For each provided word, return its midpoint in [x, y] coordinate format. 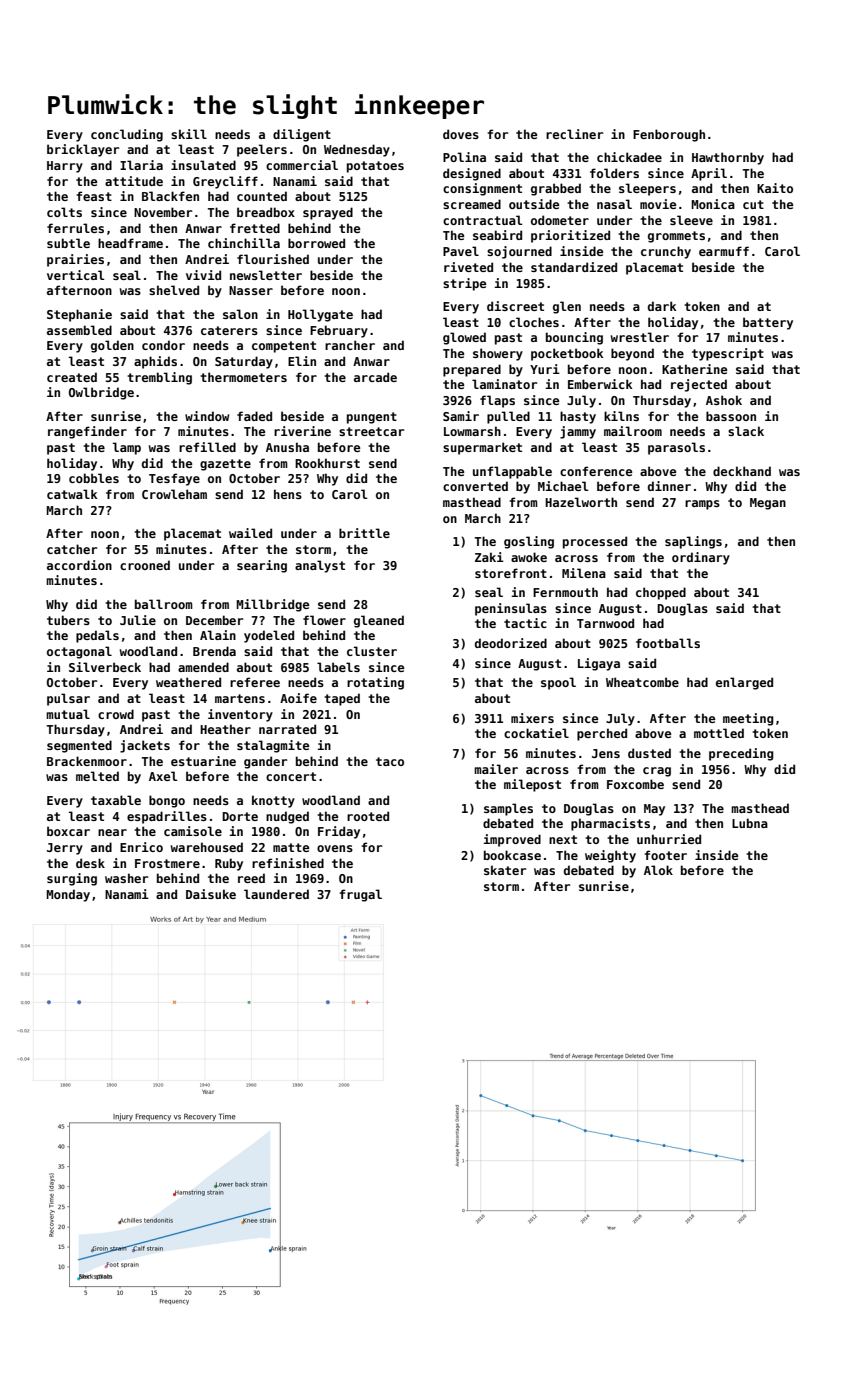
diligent [302, 135]
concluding [127, 135]
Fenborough [669, 135]
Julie [138, 620]
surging [72, 879]
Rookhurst [327, 463]
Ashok [724, 400]
